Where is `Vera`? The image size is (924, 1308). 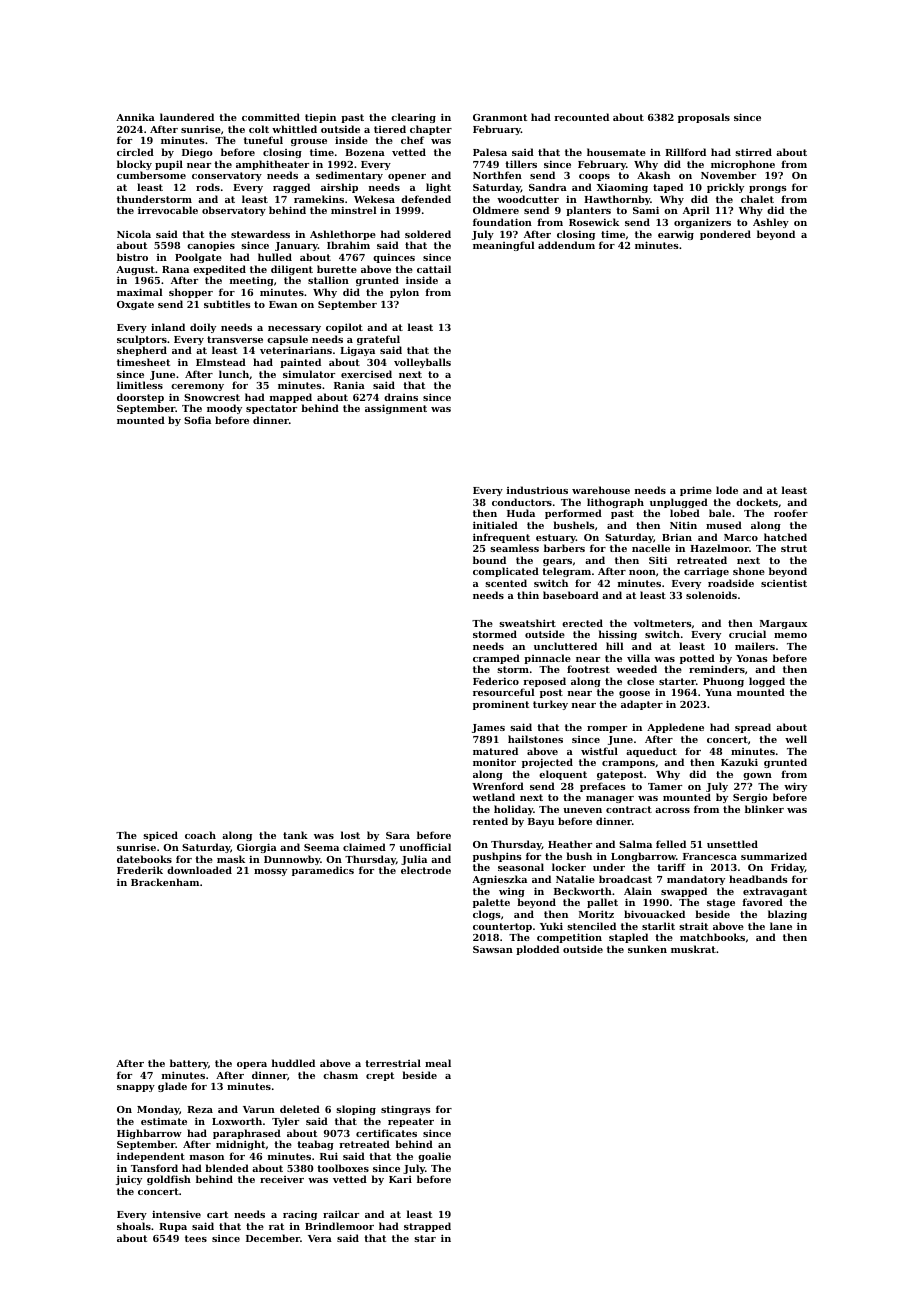
Vera is located at coordinates (320, 1238).
